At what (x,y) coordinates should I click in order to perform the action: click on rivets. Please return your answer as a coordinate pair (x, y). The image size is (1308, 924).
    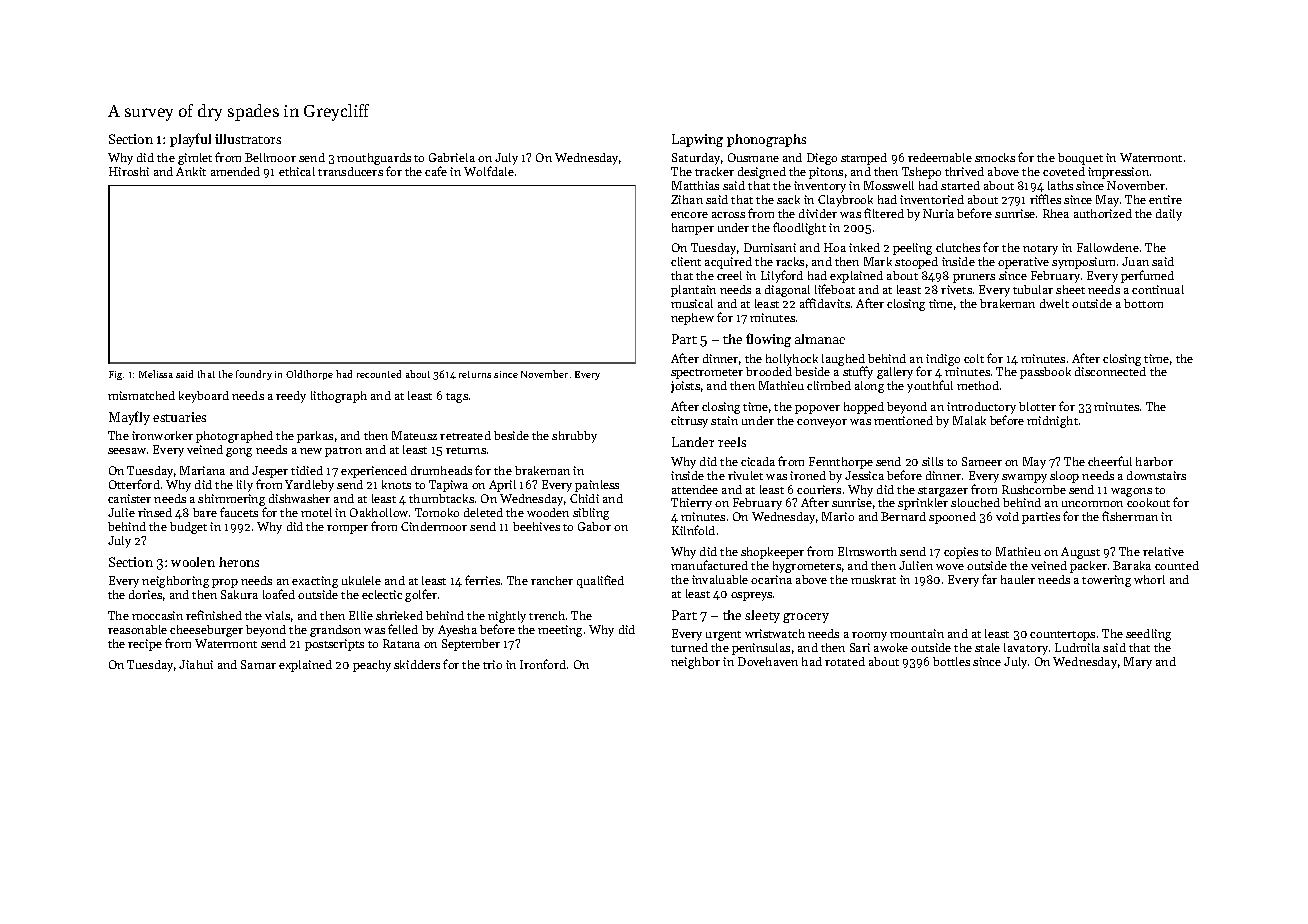
    Looking at the image, I should click on (956, 289).
